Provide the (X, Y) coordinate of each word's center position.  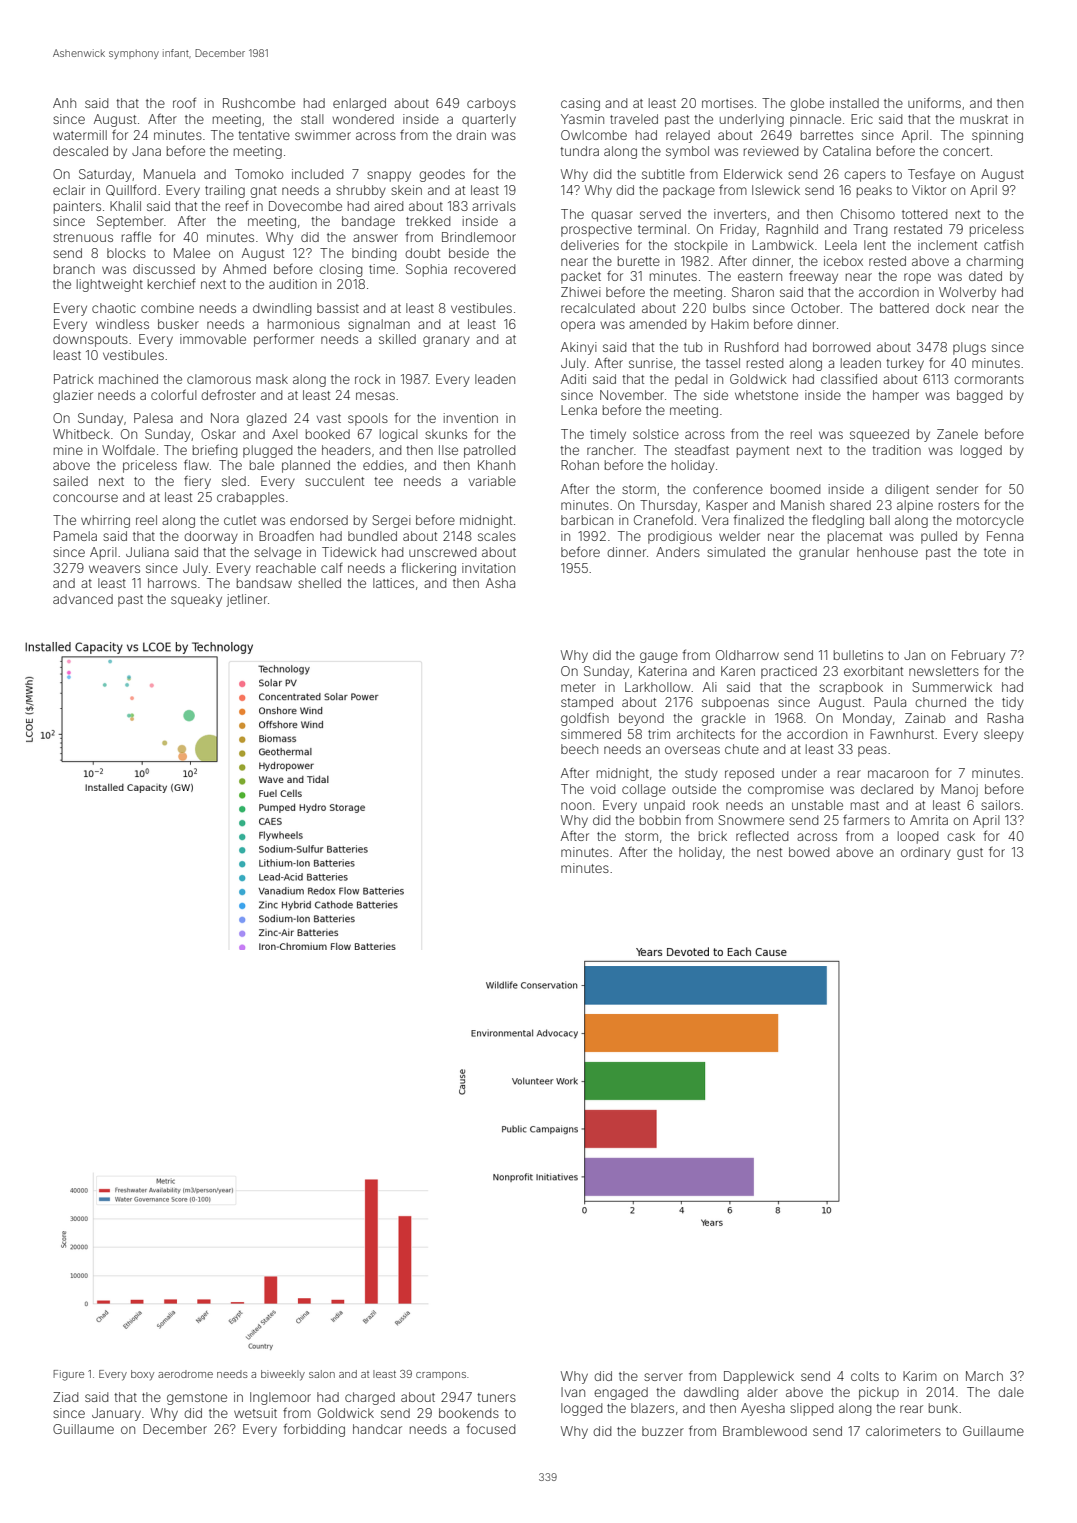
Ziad (65, 1397)
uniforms (934, 102)
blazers (652, 1408)
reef (237, 206)
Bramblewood (765, 1431)
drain (471, 135)
